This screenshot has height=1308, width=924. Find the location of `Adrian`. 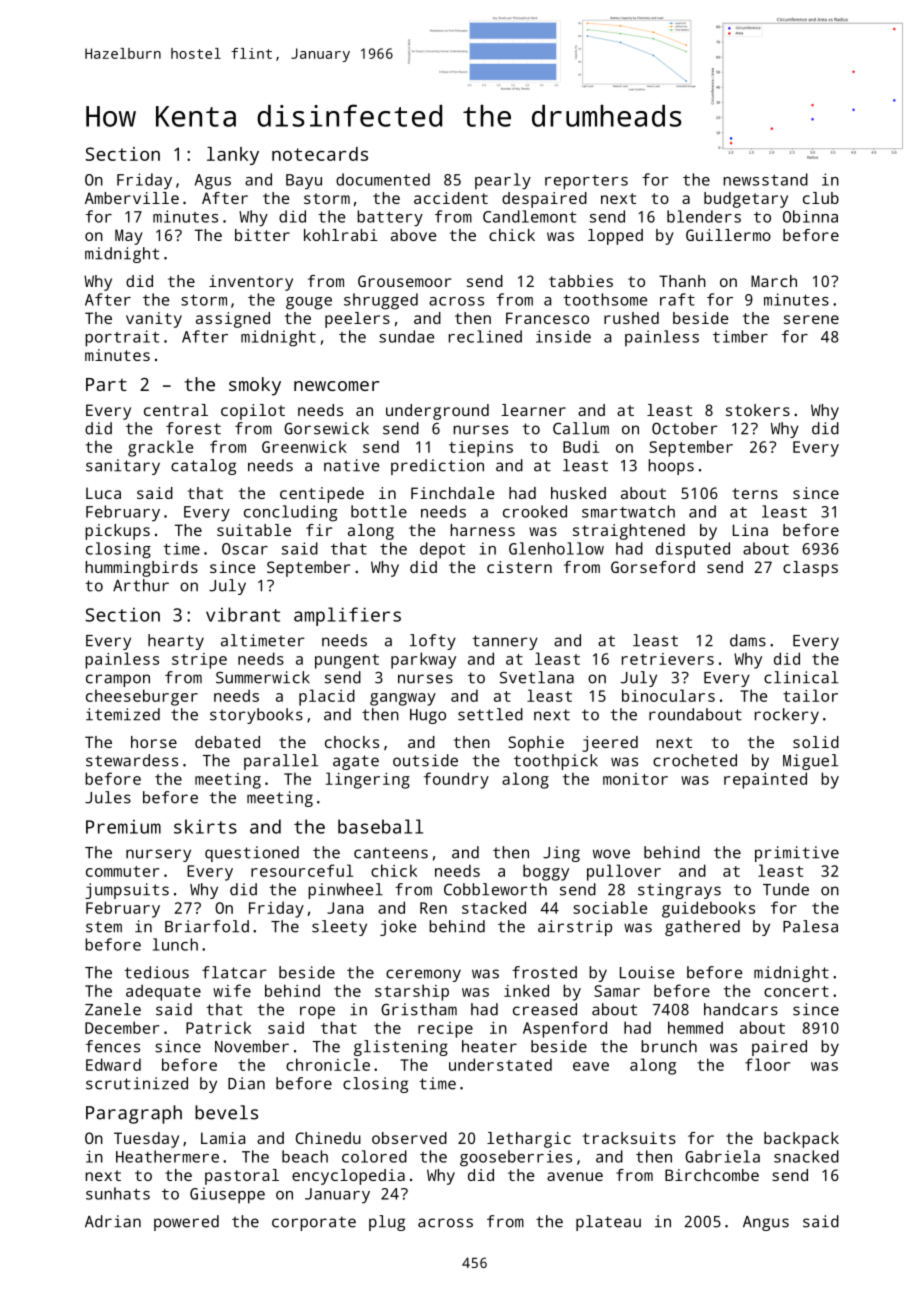

Adrian is located at coordinates (113, 1221).
